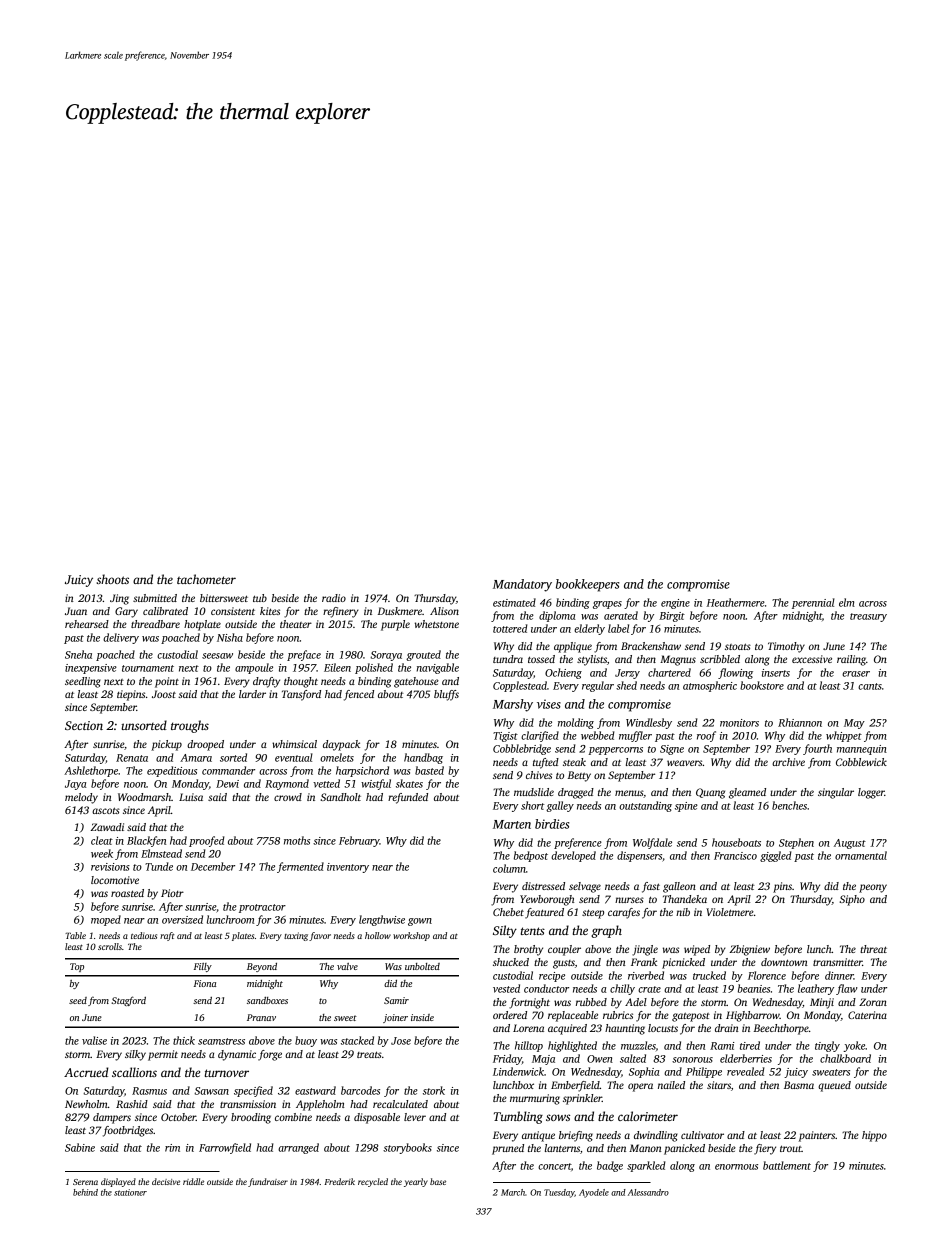 The image size is (952, 1233). I want to click on August, so click(850, 844).
